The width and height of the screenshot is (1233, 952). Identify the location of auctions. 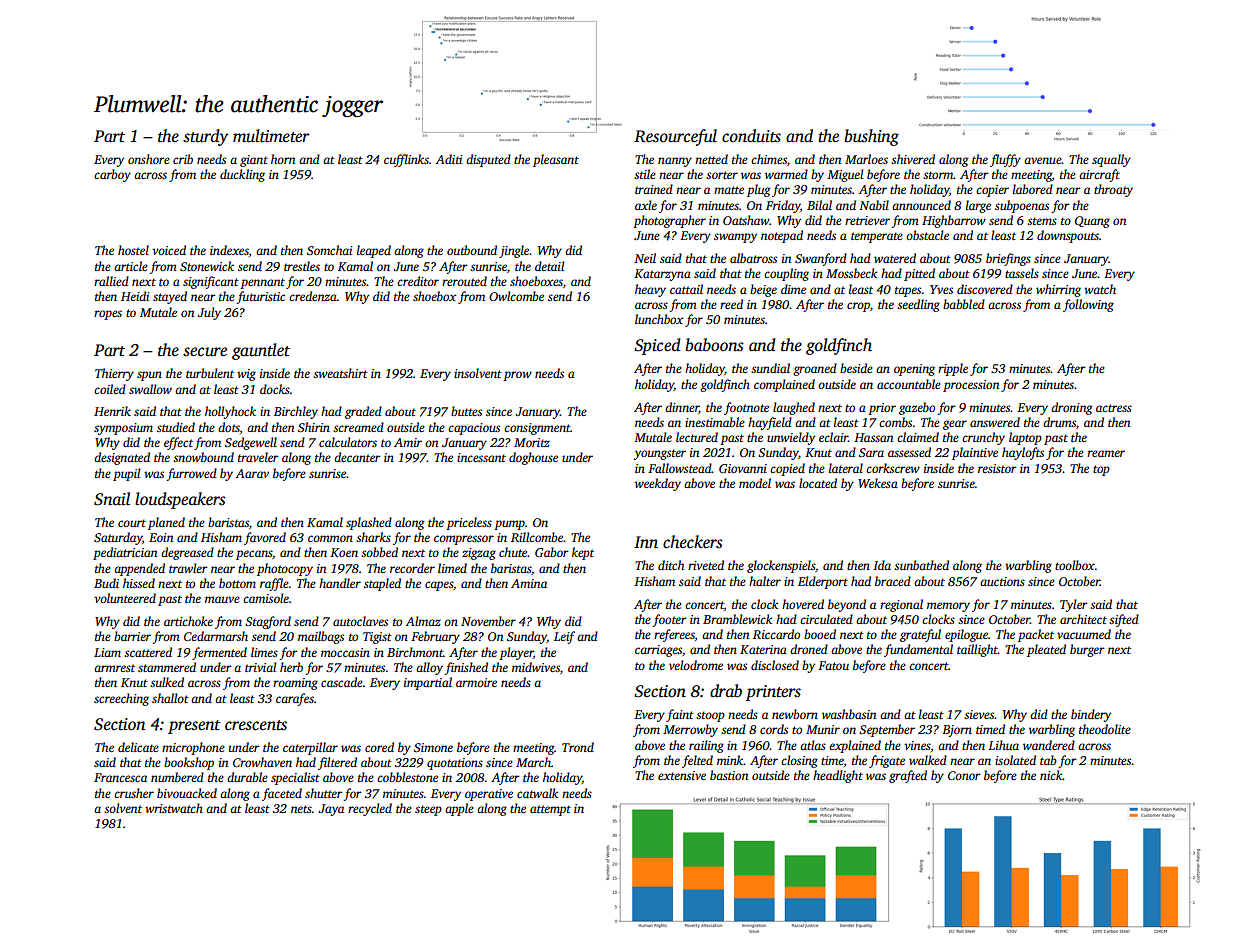
(1002, 581).
